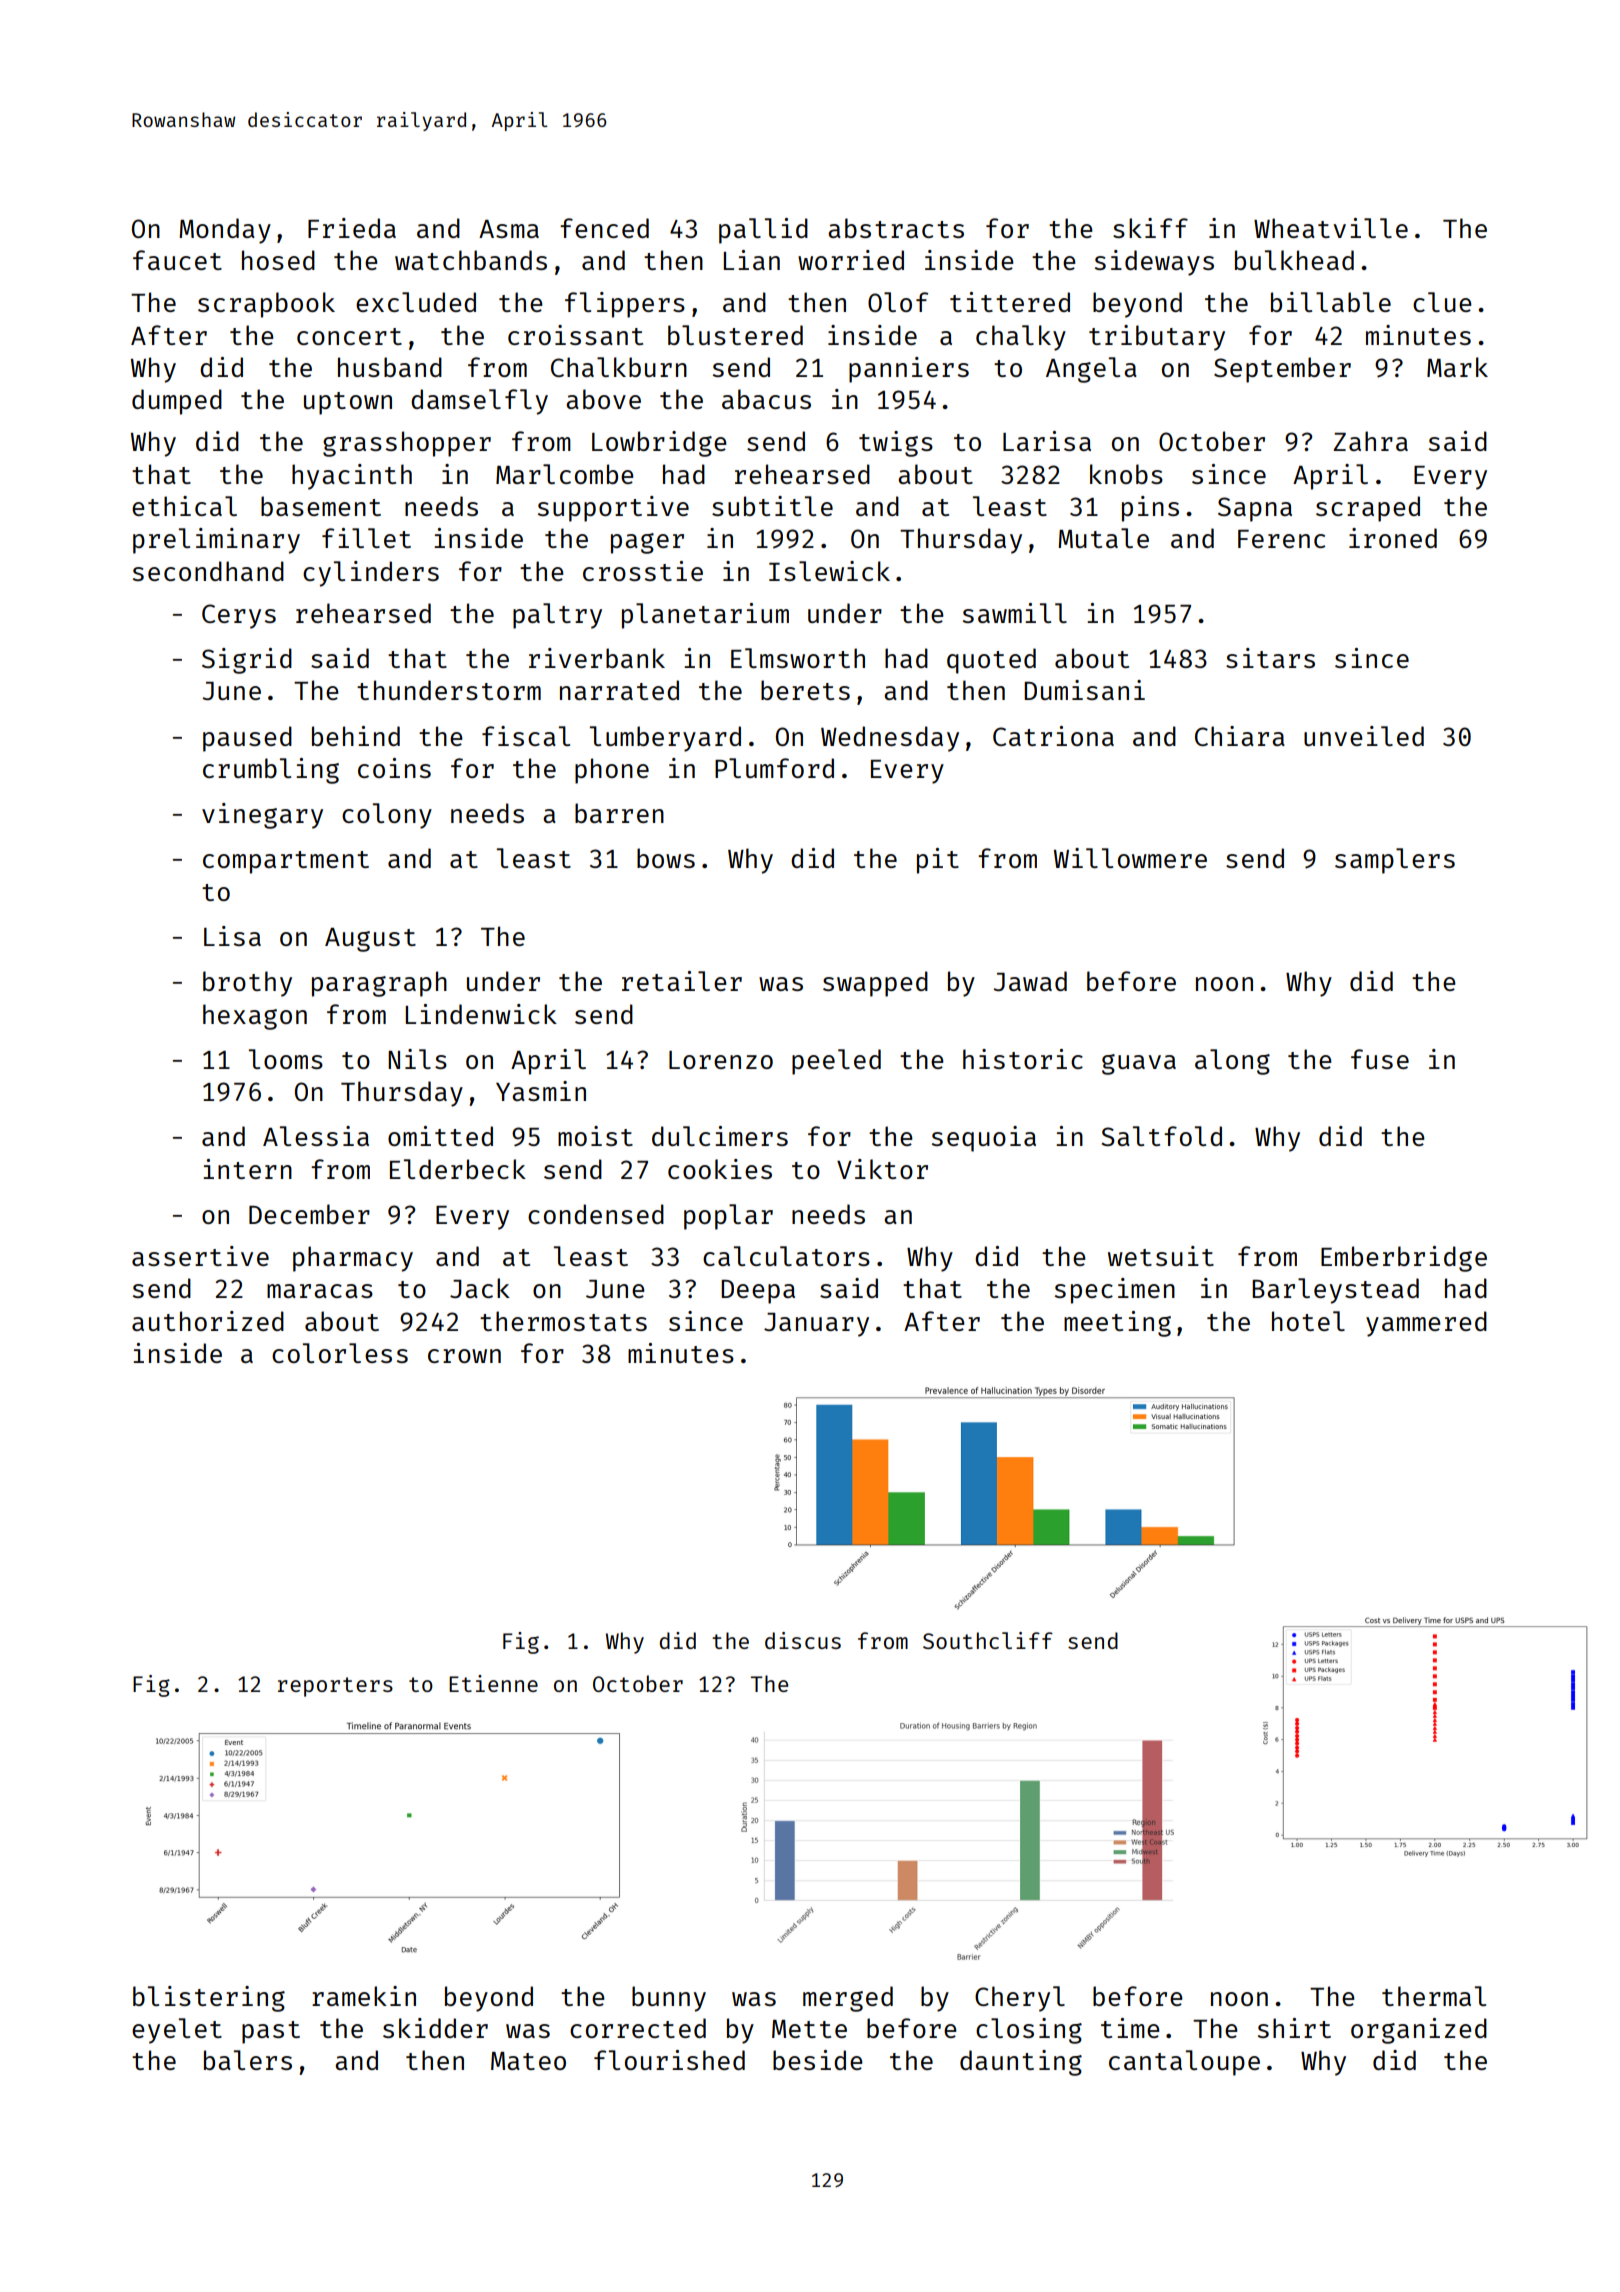 Image resolution: width=1620 pixels, height=2292 pixels. I want to click on colony, so click(387, 816).
